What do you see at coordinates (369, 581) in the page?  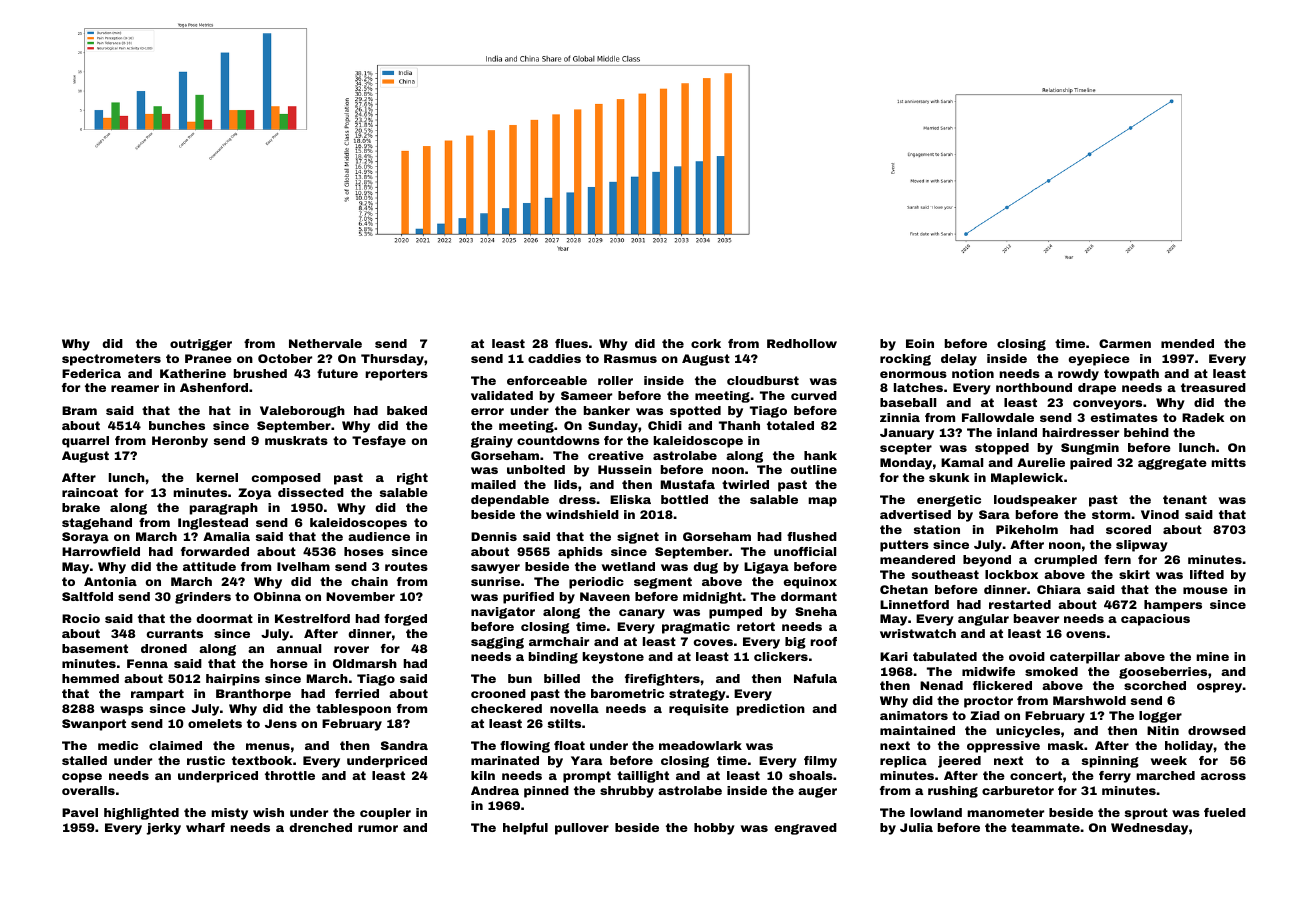 I see `chain` at bounding box center [369, 581].
